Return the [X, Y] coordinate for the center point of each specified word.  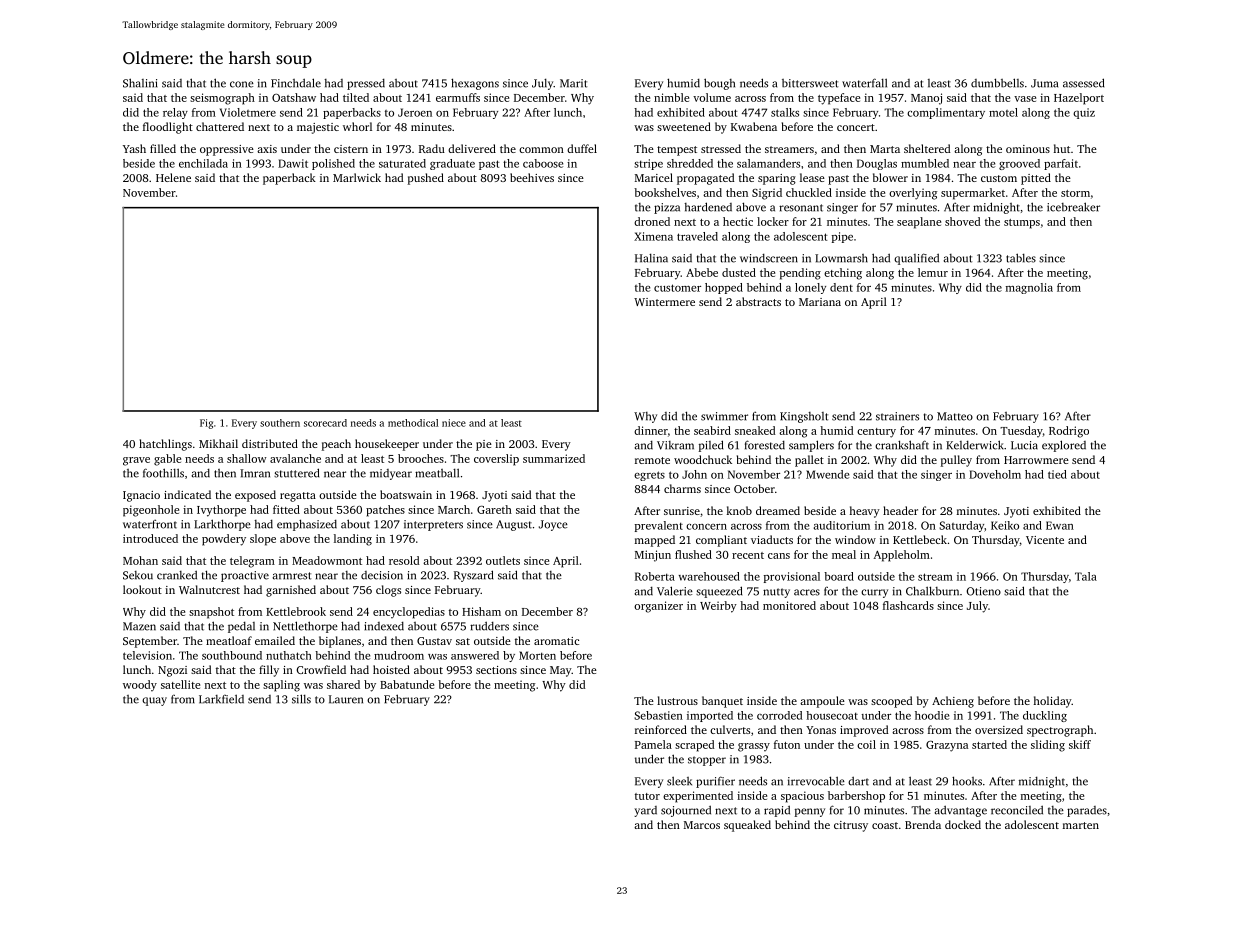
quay [154, 701]
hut [1062, 148]
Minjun [653, 556]
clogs [388, 591]
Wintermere [664, 302]
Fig [206, 424]
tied [1057, 474]
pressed [366, 84]
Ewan [1060, 525]
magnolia [1029, 288]
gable [167, 460]
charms [682, 488]
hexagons [475, 84]
